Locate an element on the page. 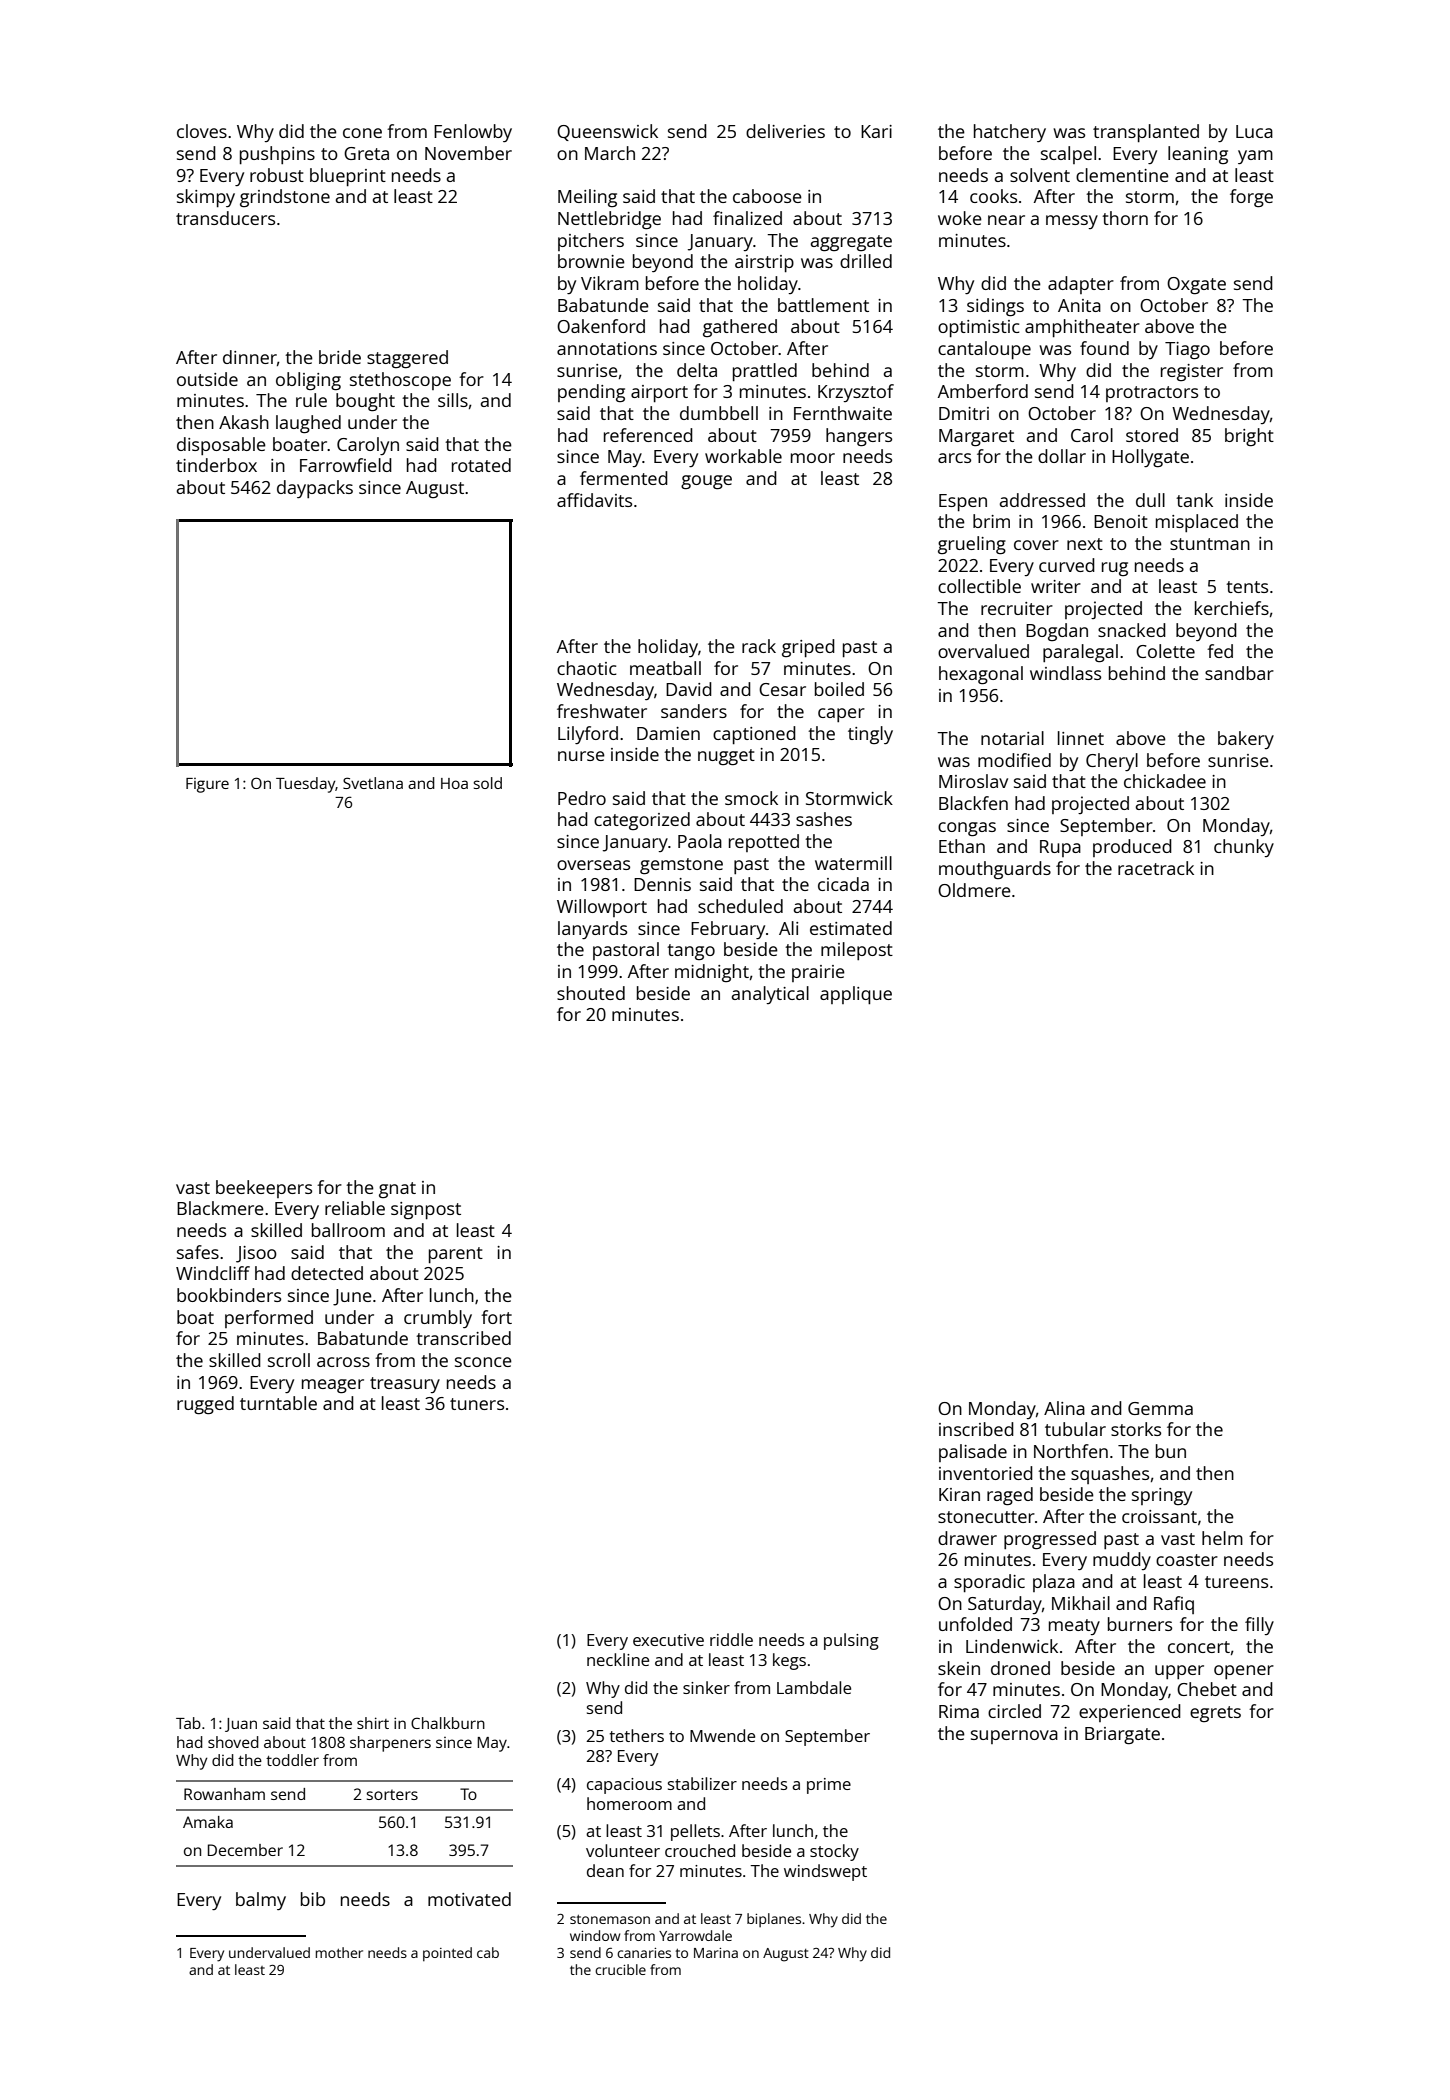 The width and height of the document is (1450, 2100). pointed is located at coordinates (447, 1954).
